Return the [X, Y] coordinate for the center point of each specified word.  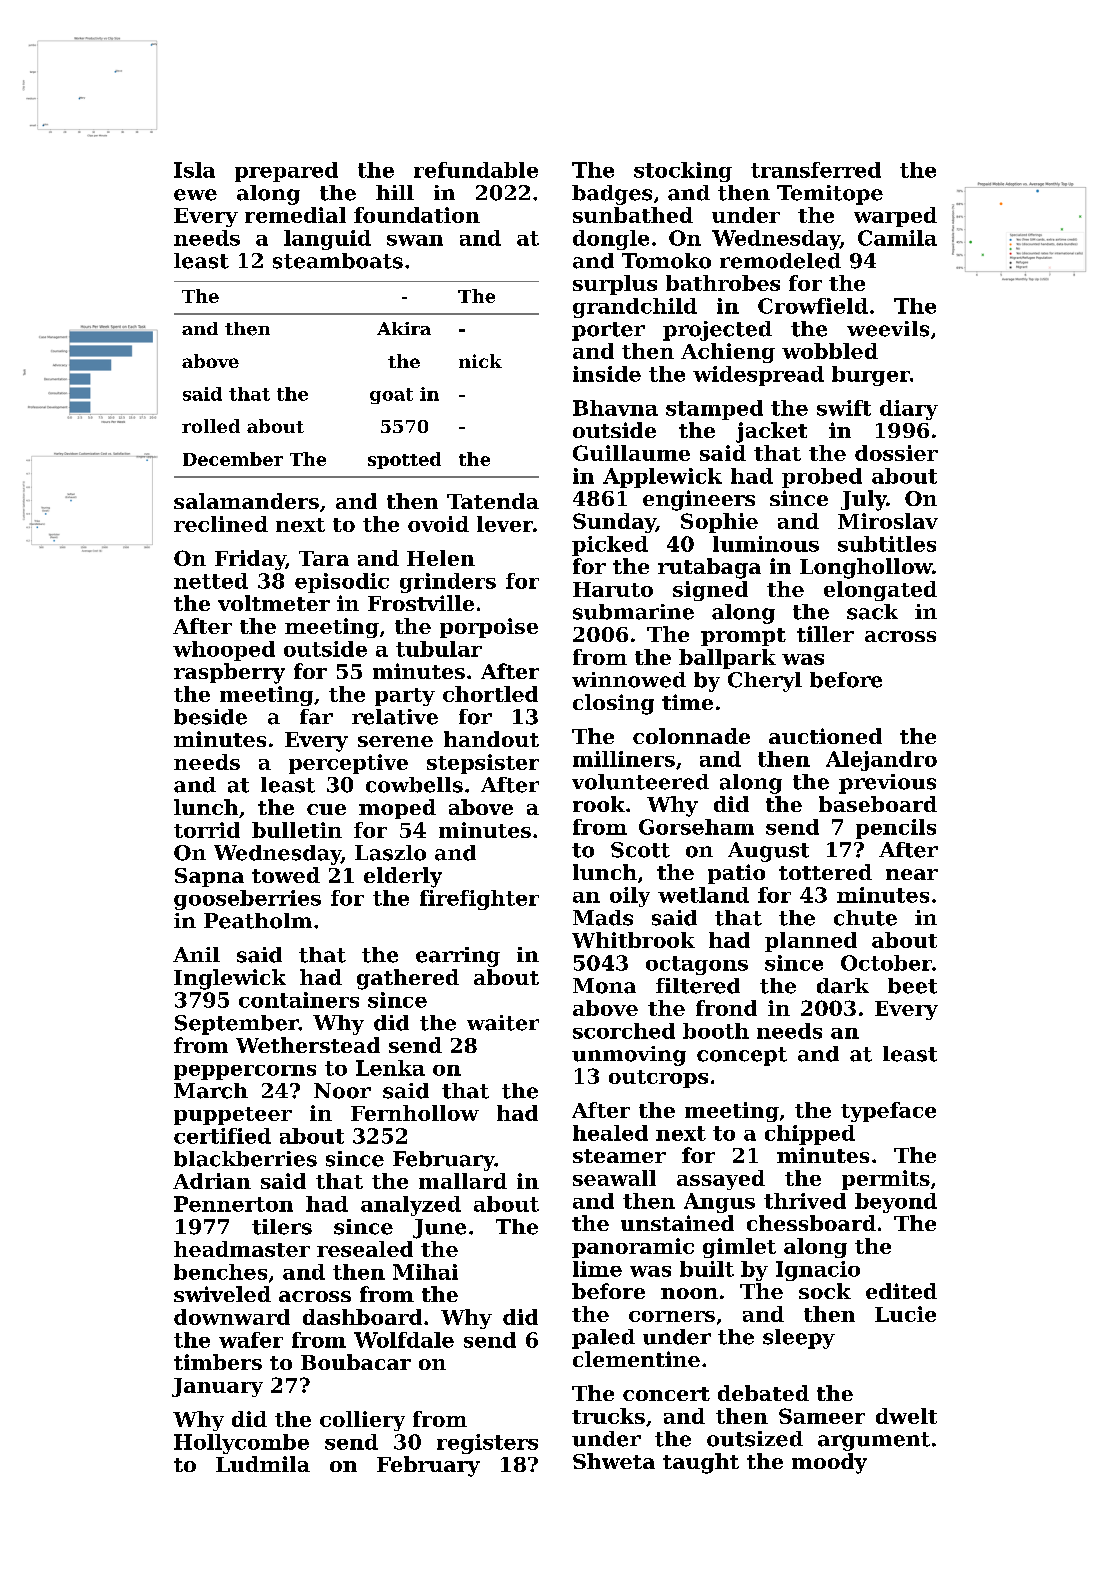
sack [872, 612]
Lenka [390, 1068]
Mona [604, 986]
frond [726, 1008]
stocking [683, 172]
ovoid [438, 524]
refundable [476, 170]
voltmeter [274, 603]
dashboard [362, 1317]
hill [395, 192]
